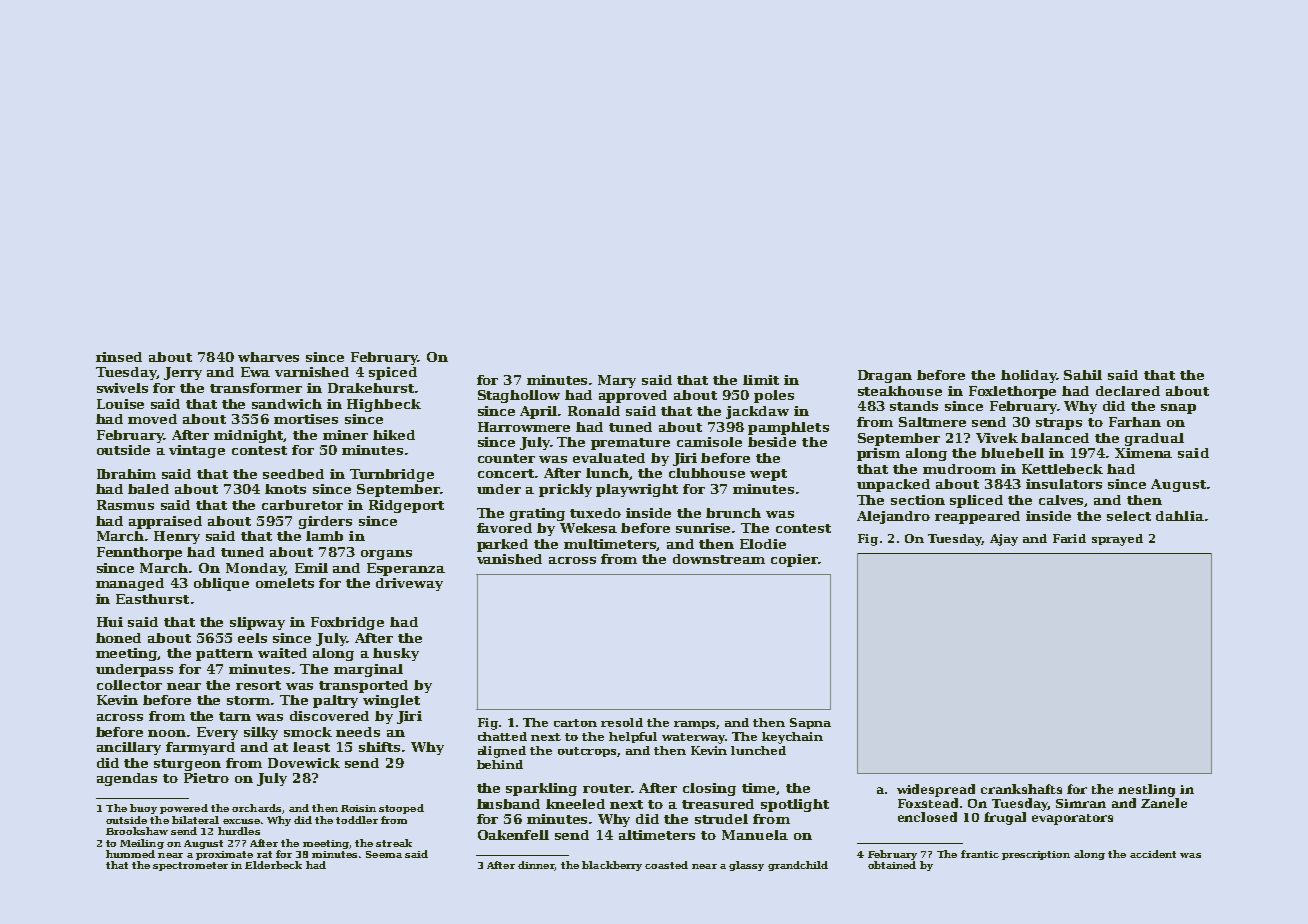 The height and width of the page is (924, 1308). I want to click on blackberry, so click(612, 866).
